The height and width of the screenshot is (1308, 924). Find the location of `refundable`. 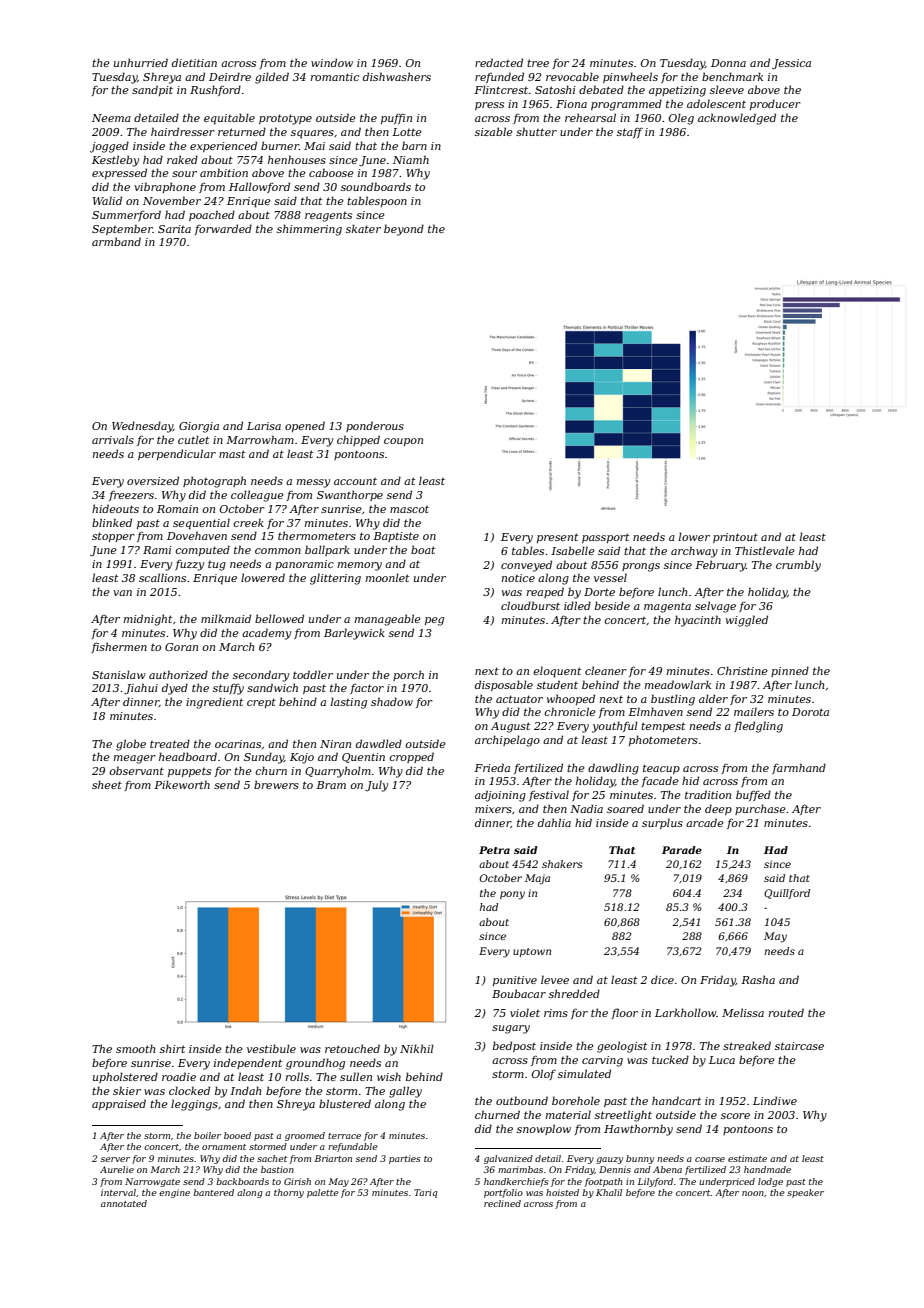

refundable is located at coordinates (353, 1147).
